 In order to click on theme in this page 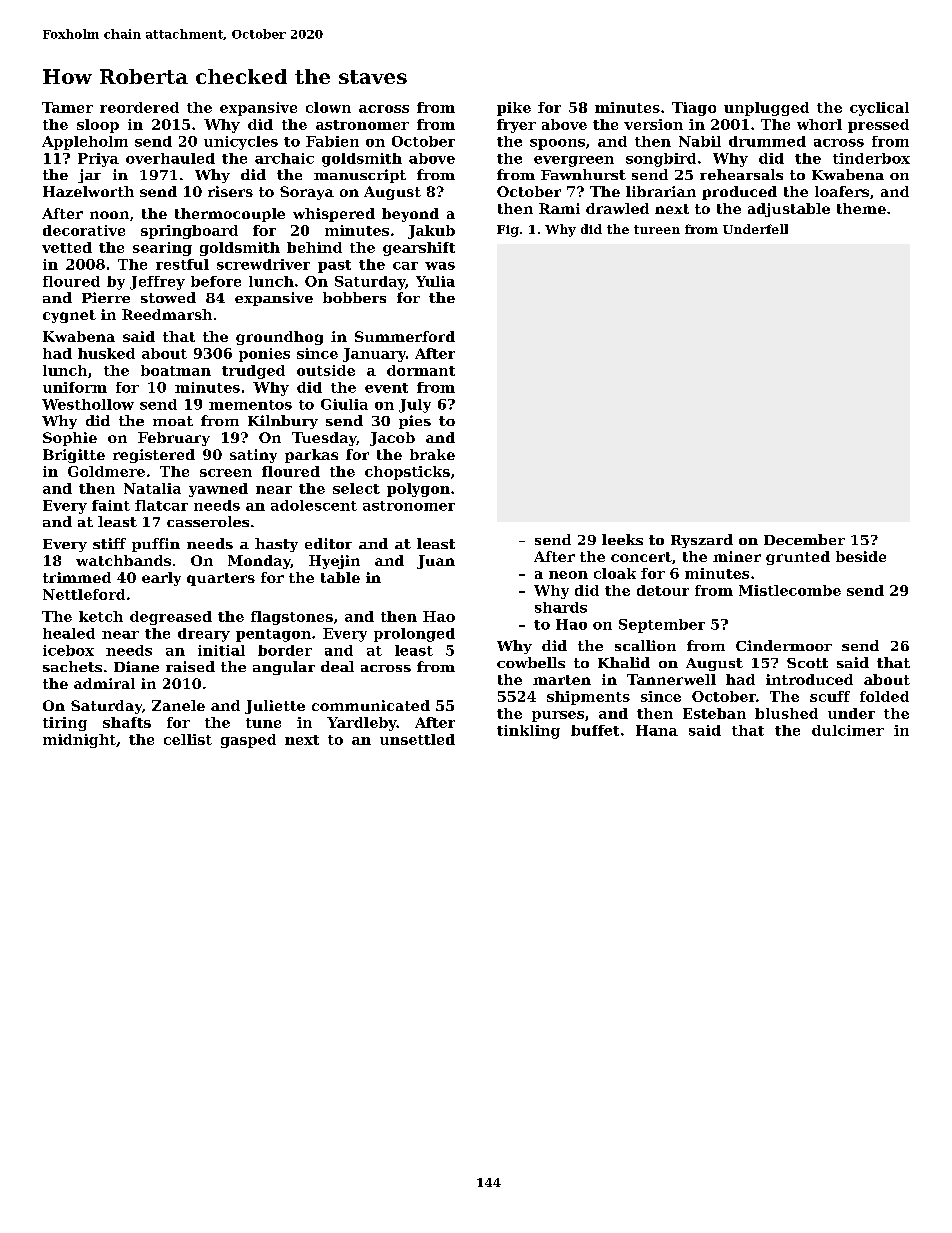, I will do `click(861, 208)`.
